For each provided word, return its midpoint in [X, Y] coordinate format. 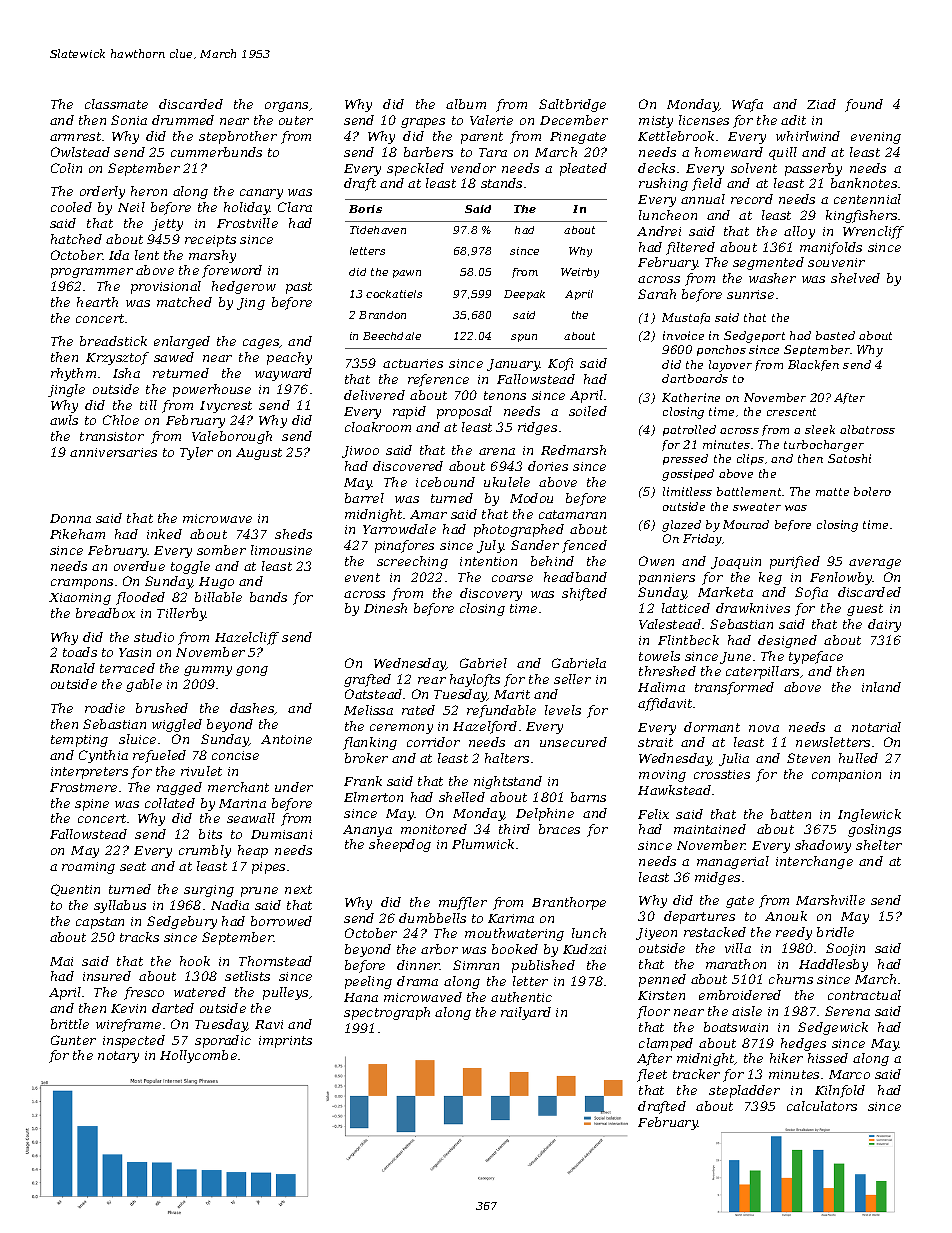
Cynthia [103, 756]
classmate [116, 104]
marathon [736, 964]
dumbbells [432, 918]
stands [501, 183]
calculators [822, 1106]
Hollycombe [198, 1056]
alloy [799, 232]
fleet [652, 1075]
